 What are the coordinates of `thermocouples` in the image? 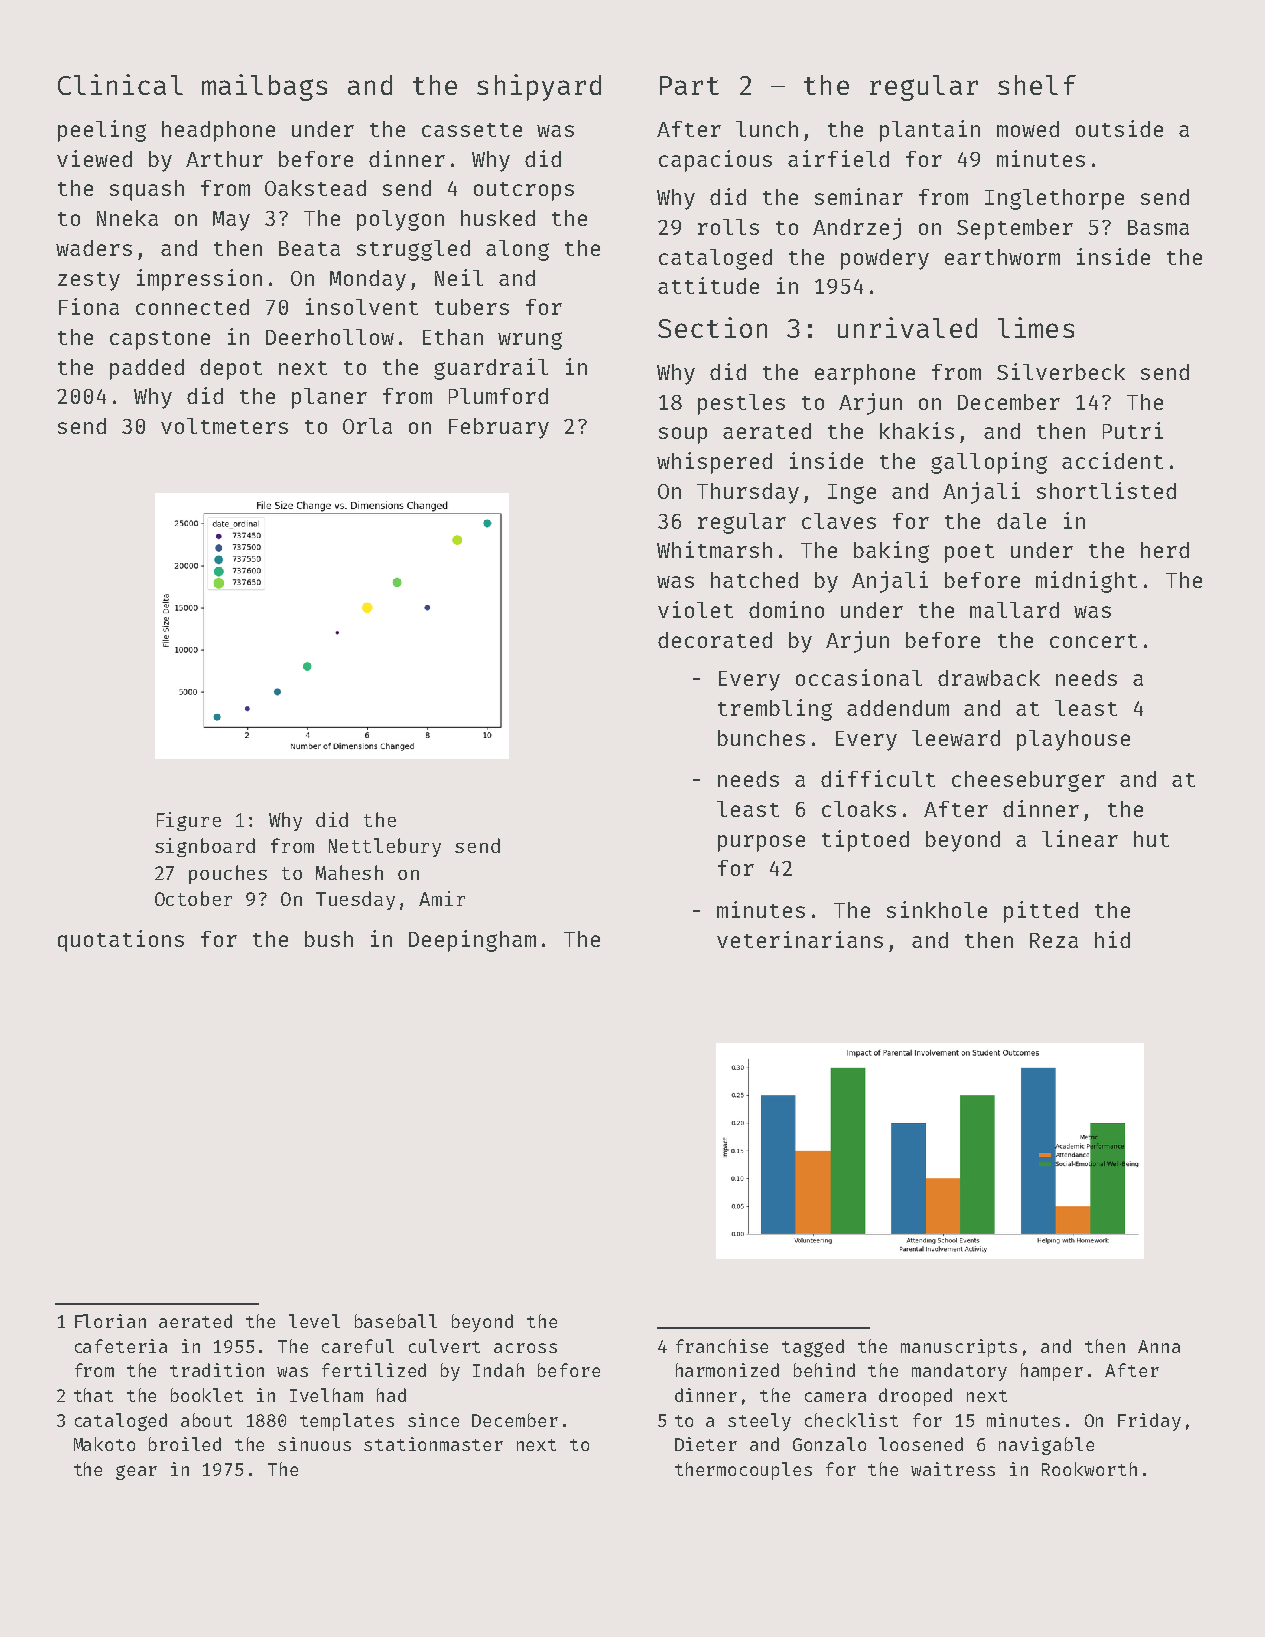 It's located at (743, 1471).
